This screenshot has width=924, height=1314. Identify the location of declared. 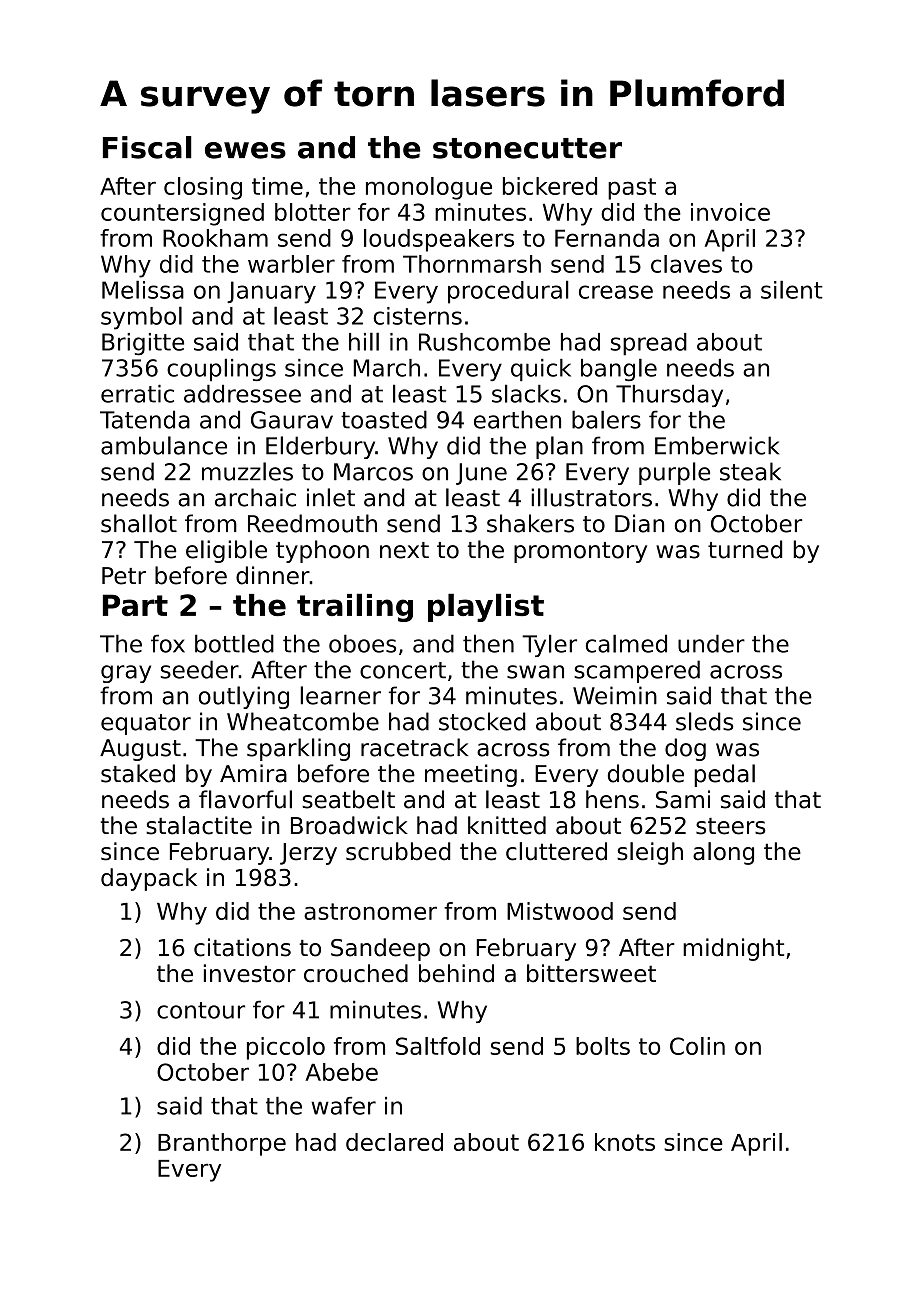
(394, 1142).
